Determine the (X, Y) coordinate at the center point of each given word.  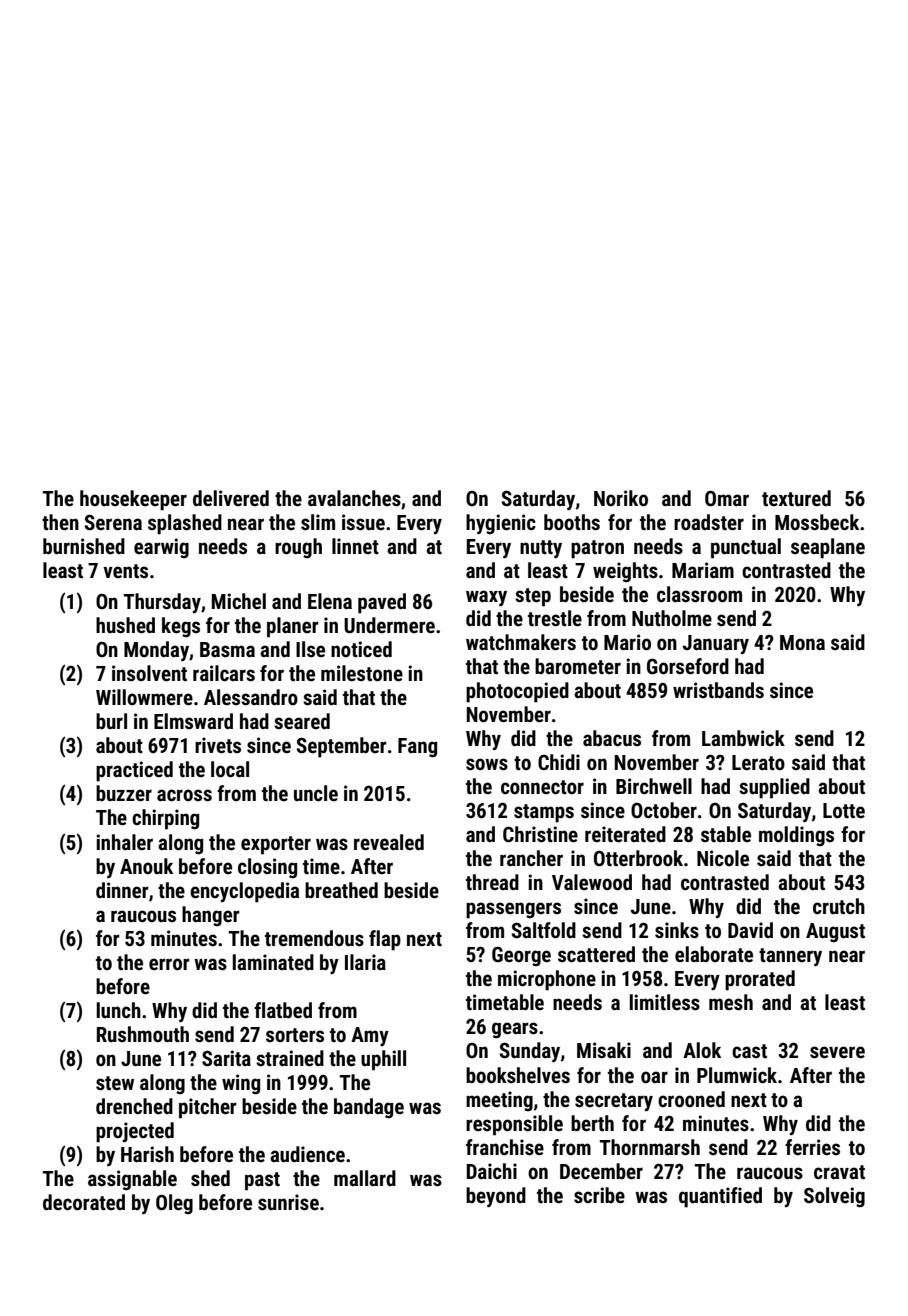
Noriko (621, 498)
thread (492, 882)
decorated (84, 1202)
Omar (727, 498)
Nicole (723, 858)
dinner (122, 890)
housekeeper (133, 500)
